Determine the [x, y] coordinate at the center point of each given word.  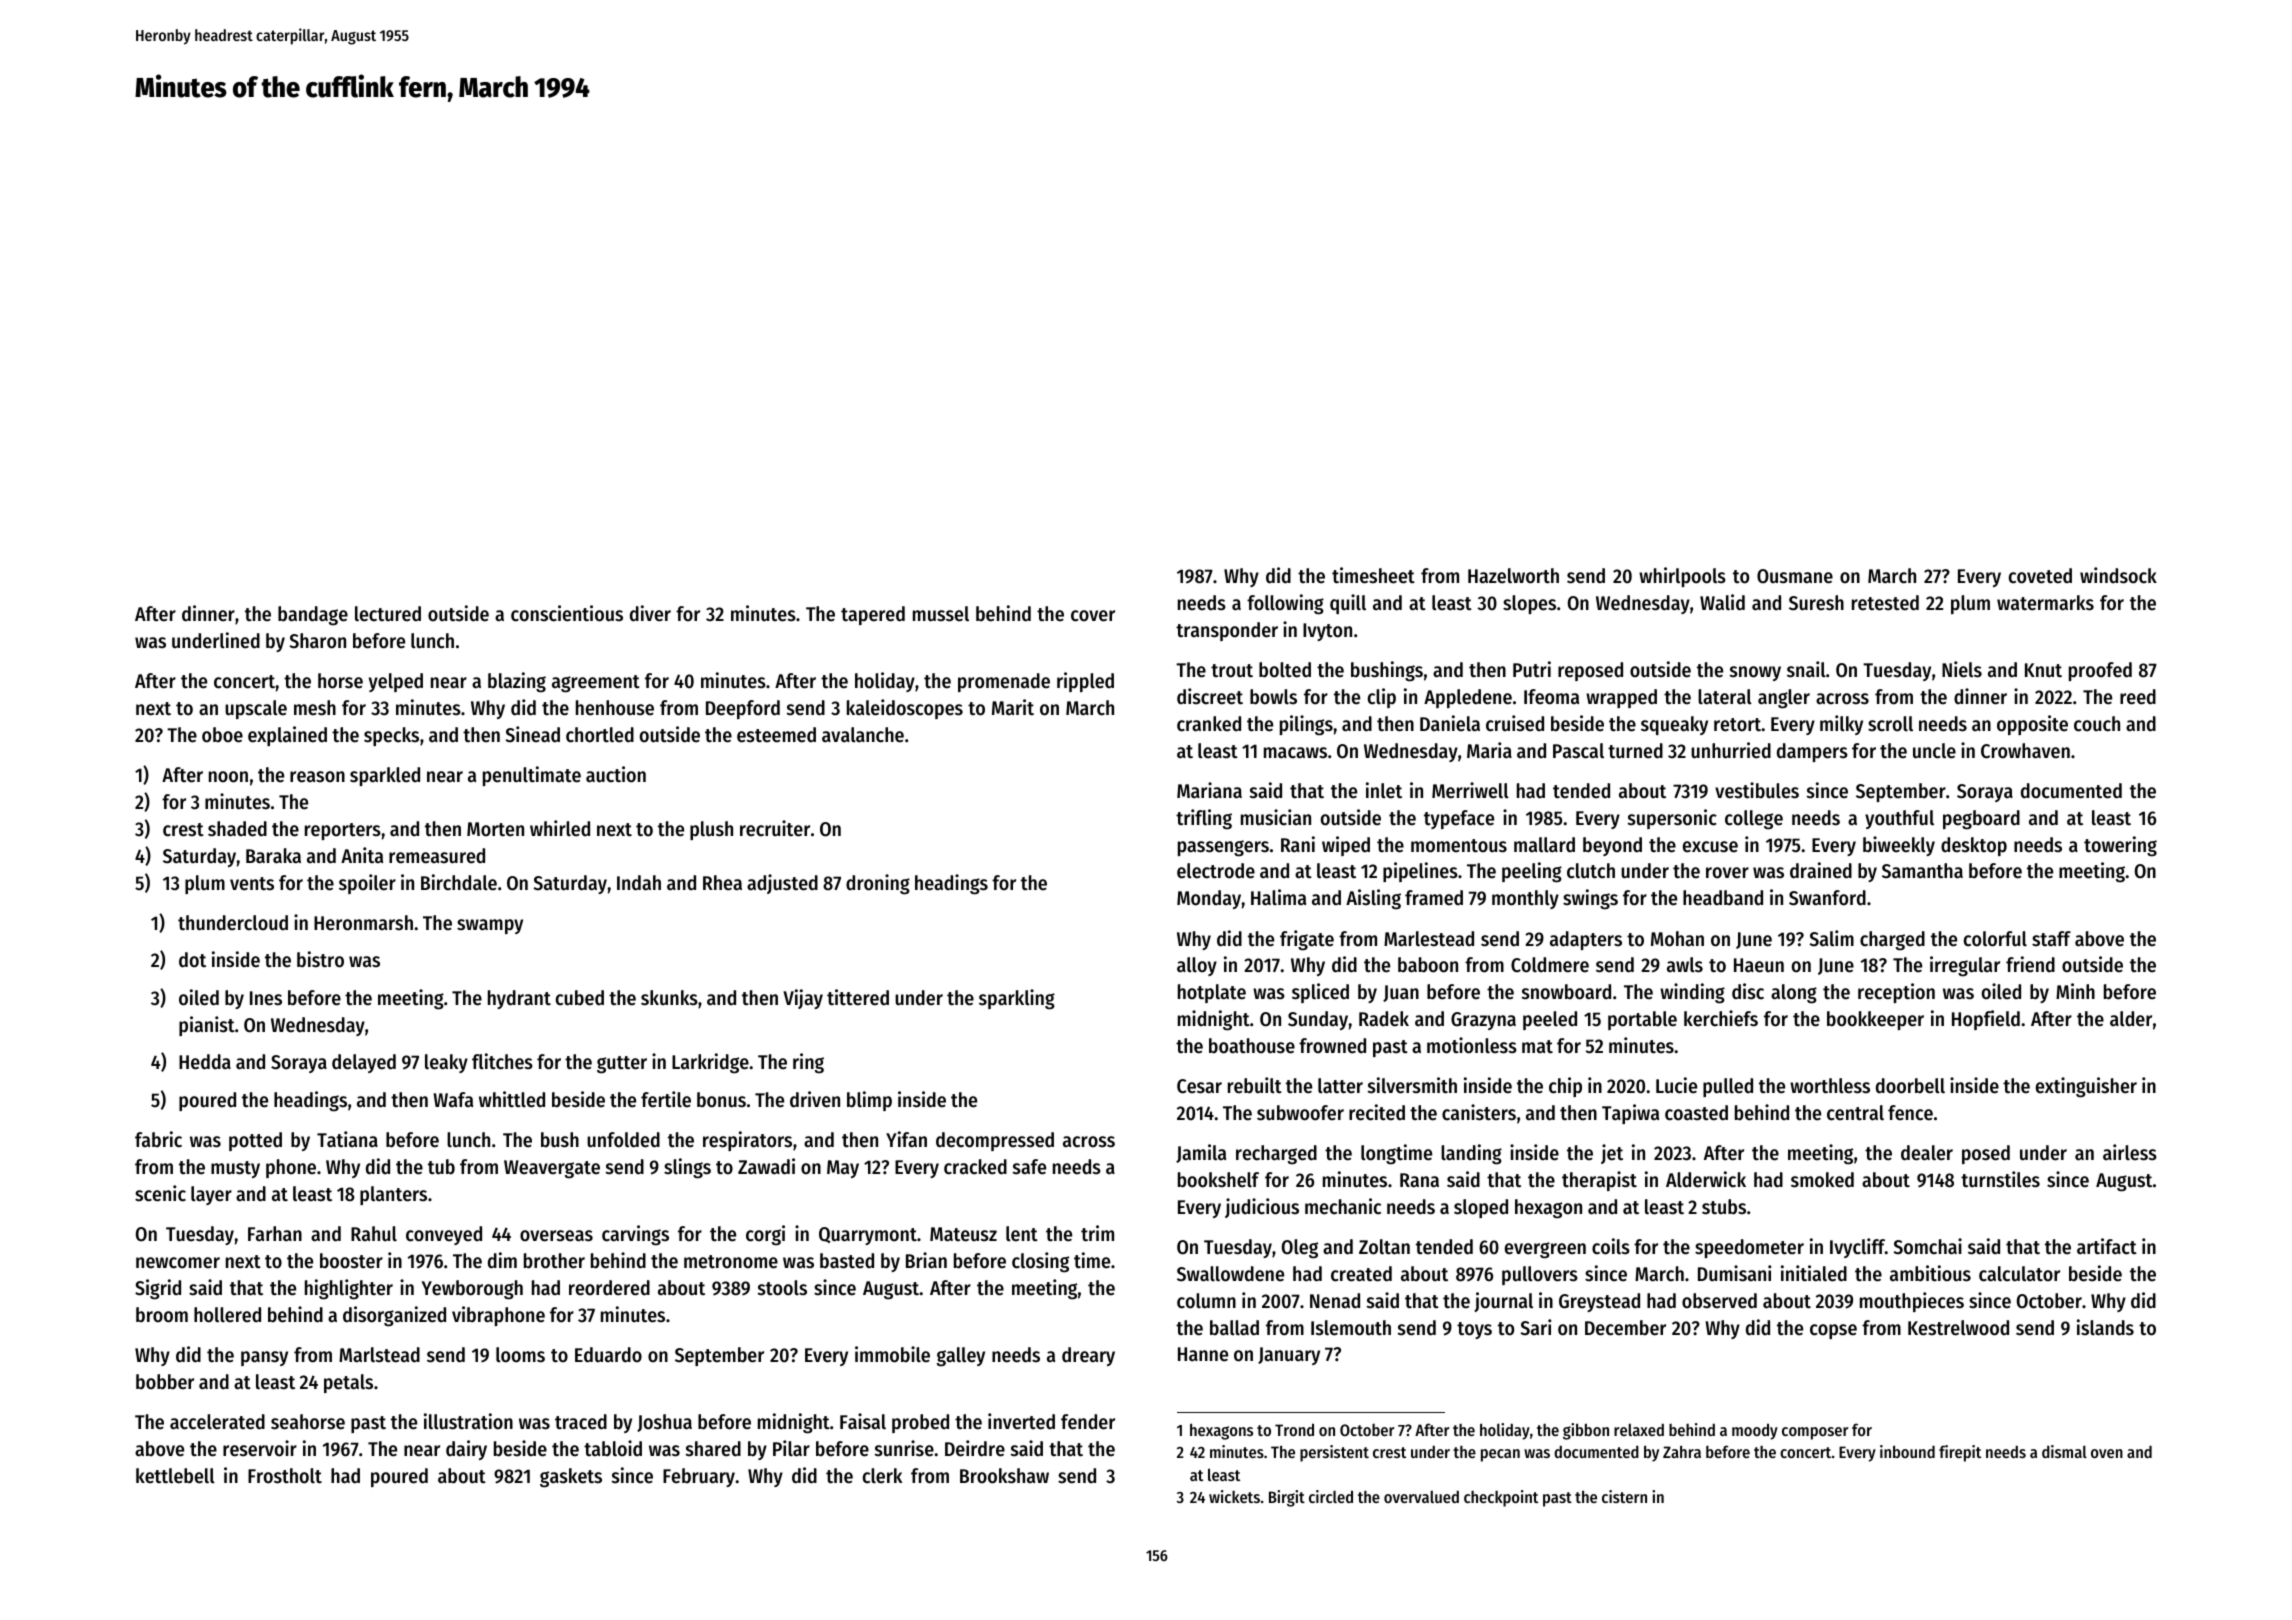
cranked [1209, 724]
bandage [313, 616]
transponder [1227, 631]
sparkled [385, 776]
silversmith [1412, 1085]
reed [2138, 697]
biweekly [1899, 846]
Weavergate [552, 1169]
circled [1331, 1496]
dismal [2064, 1451]
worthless [1830, 1086]
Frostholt [285, 1476]
